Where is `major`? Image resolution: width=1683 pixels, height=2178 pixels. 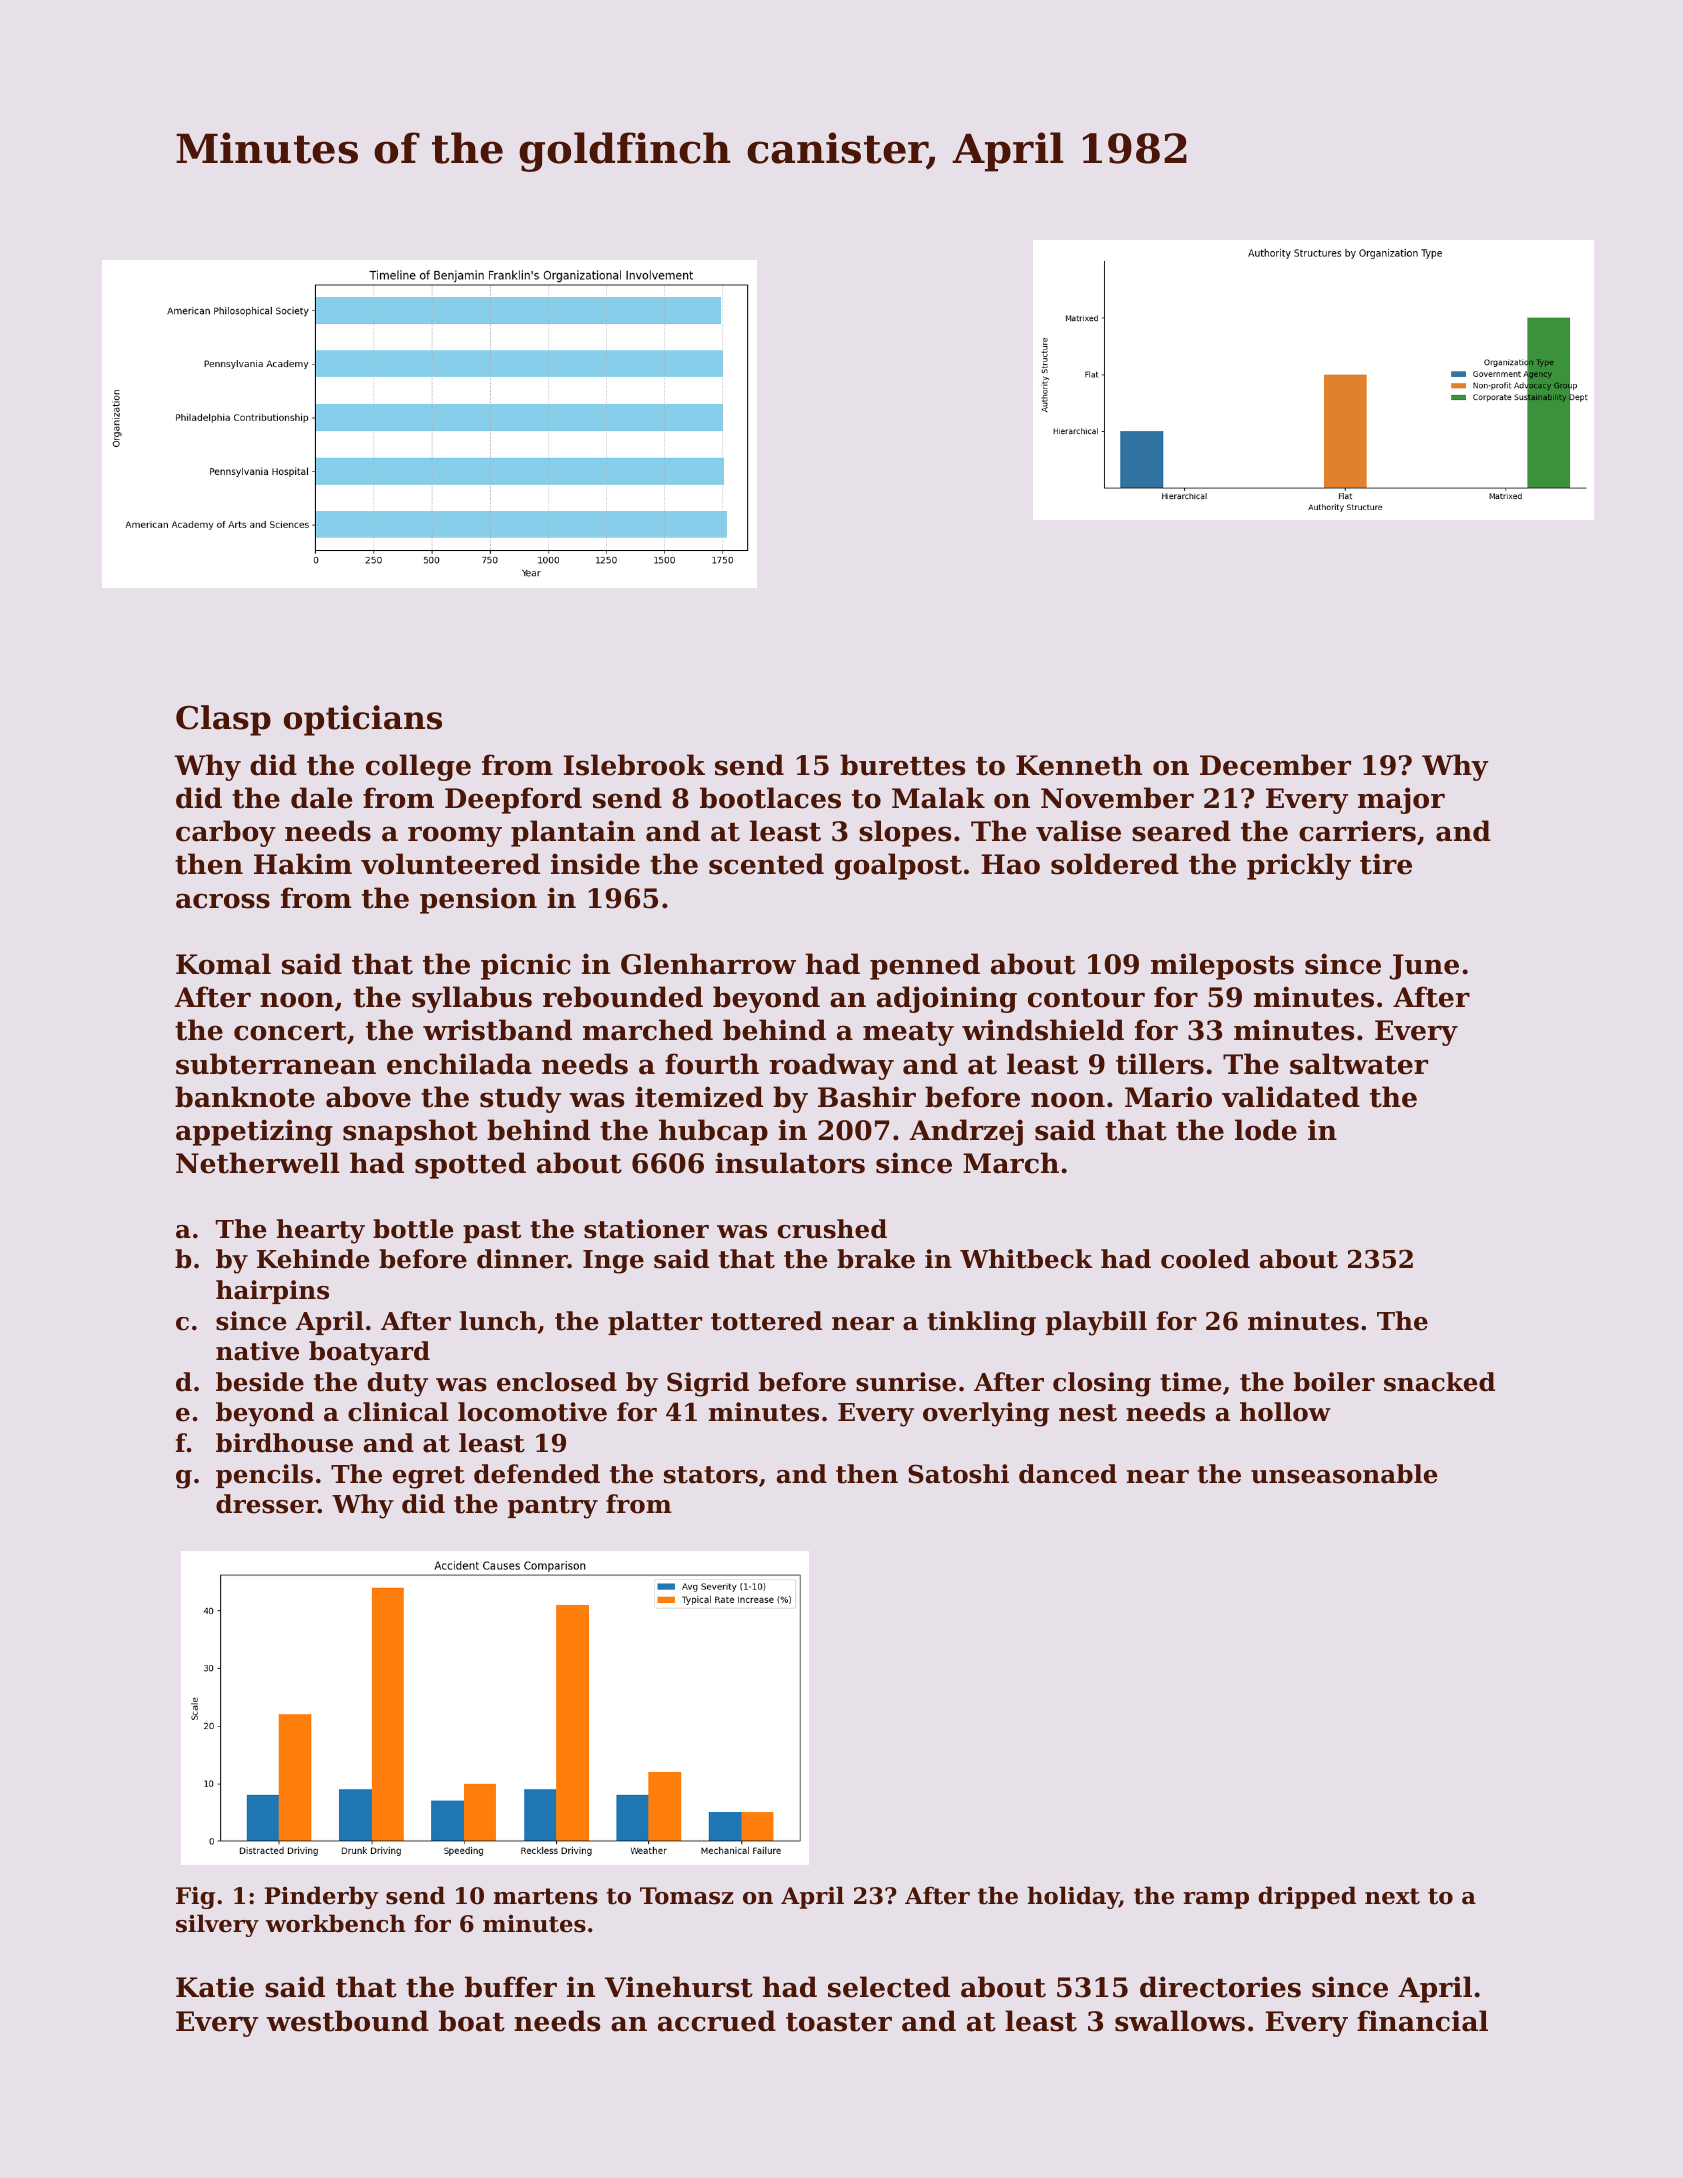
major is located at coordinates (1401, 800).
